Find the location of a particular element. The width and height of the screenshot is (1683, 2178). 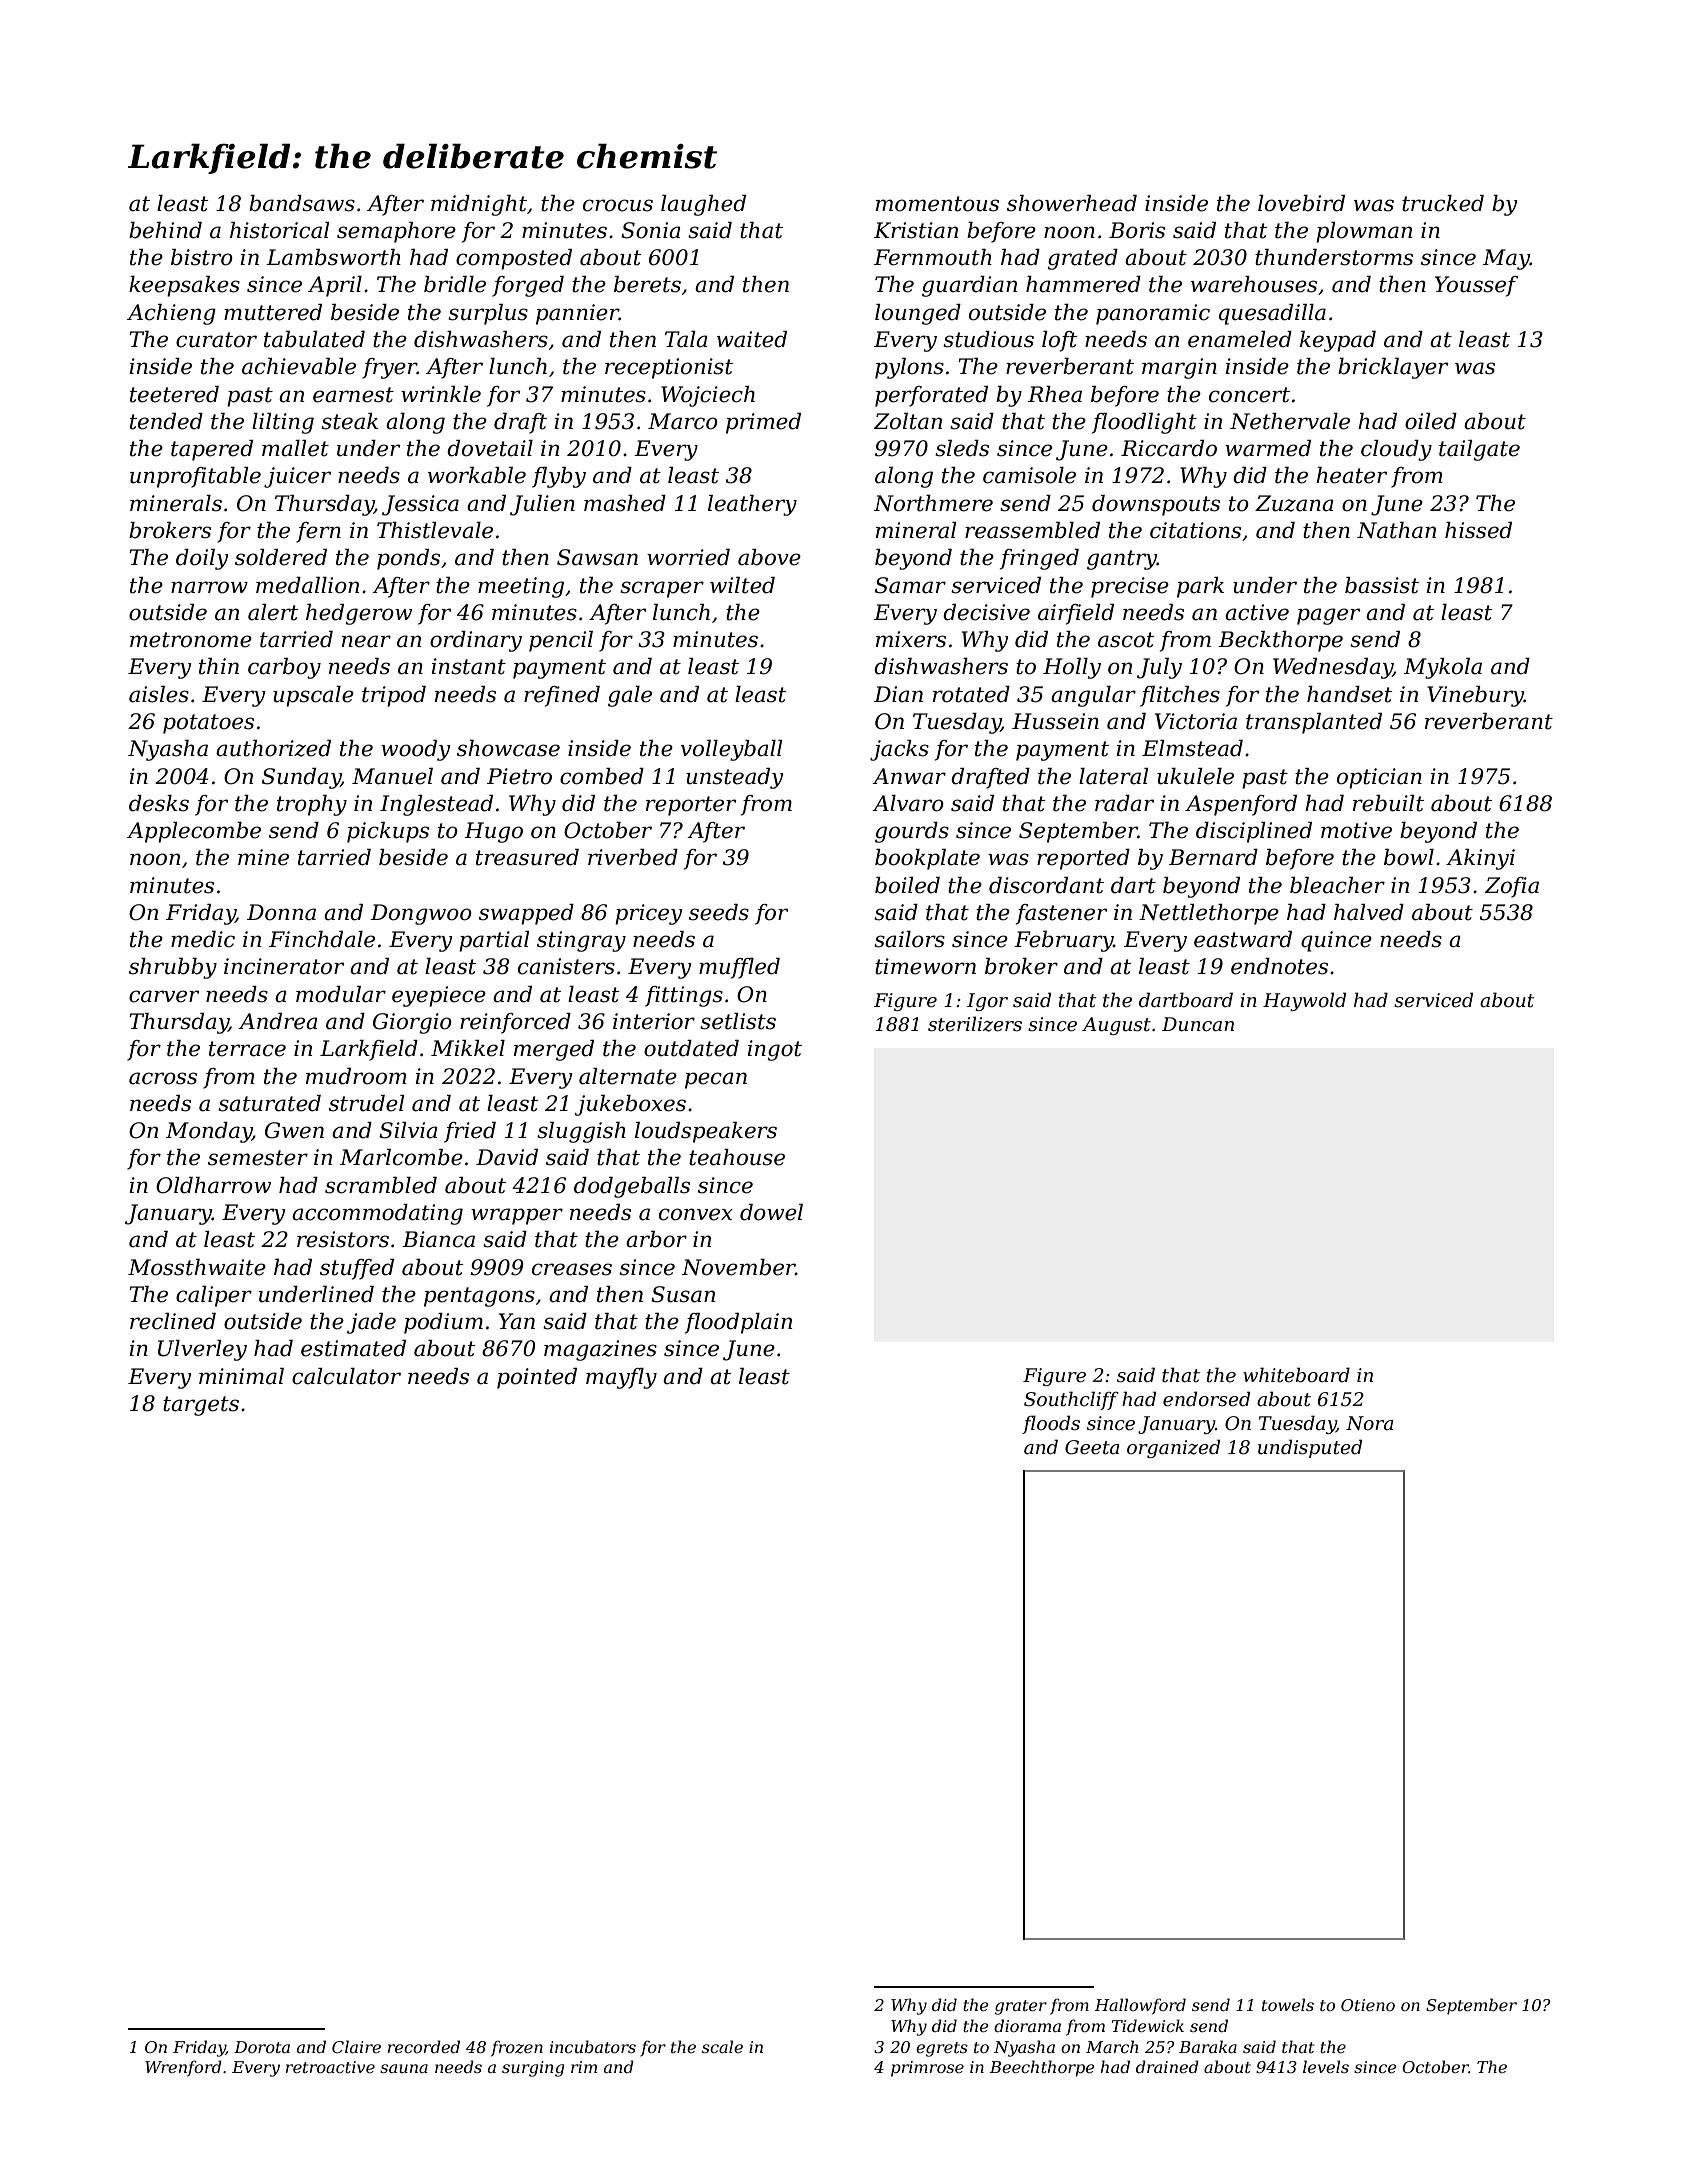

mayfly is located at coordinates (621, 1378).
